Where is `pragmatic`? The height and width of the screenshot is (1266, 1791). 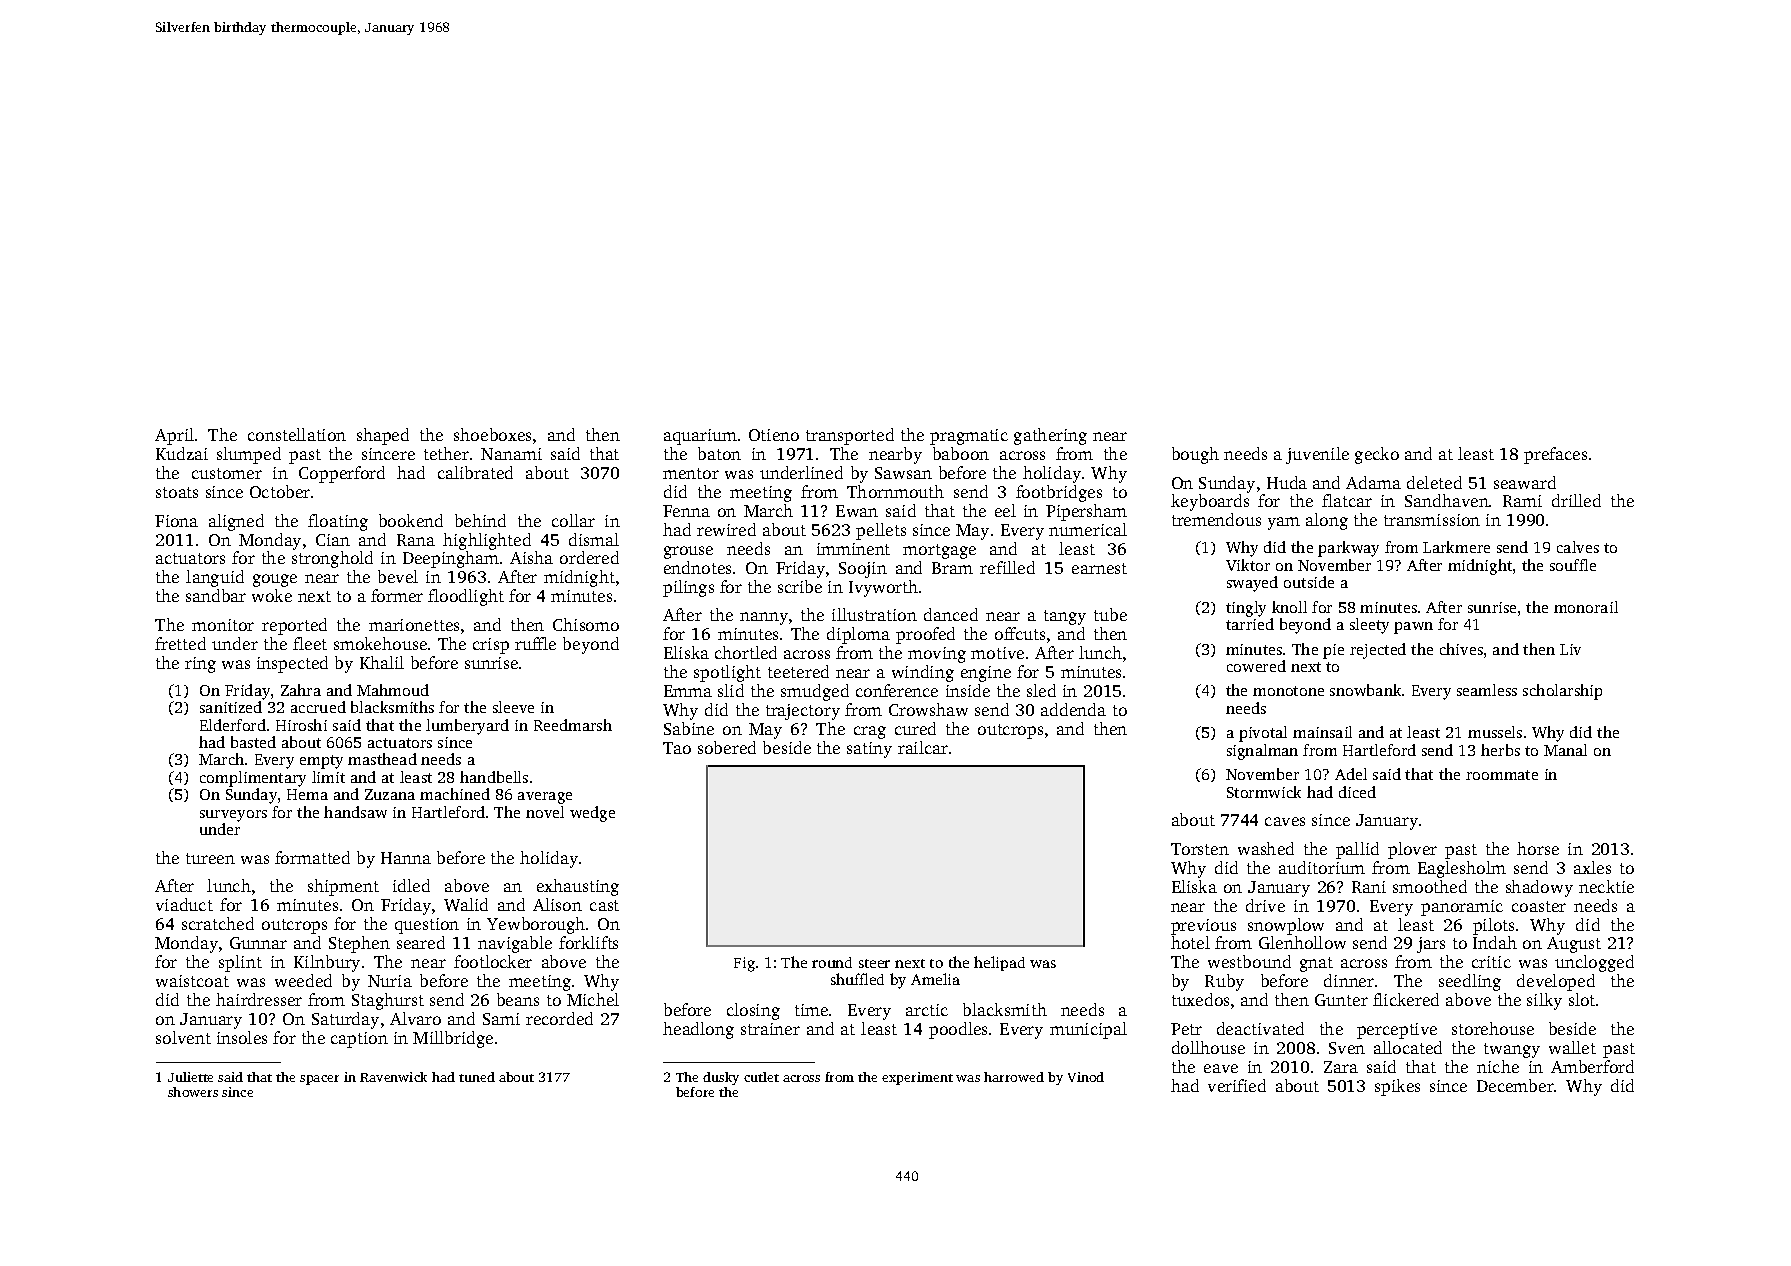 pragmatic is located at coordinates (969, 437).
